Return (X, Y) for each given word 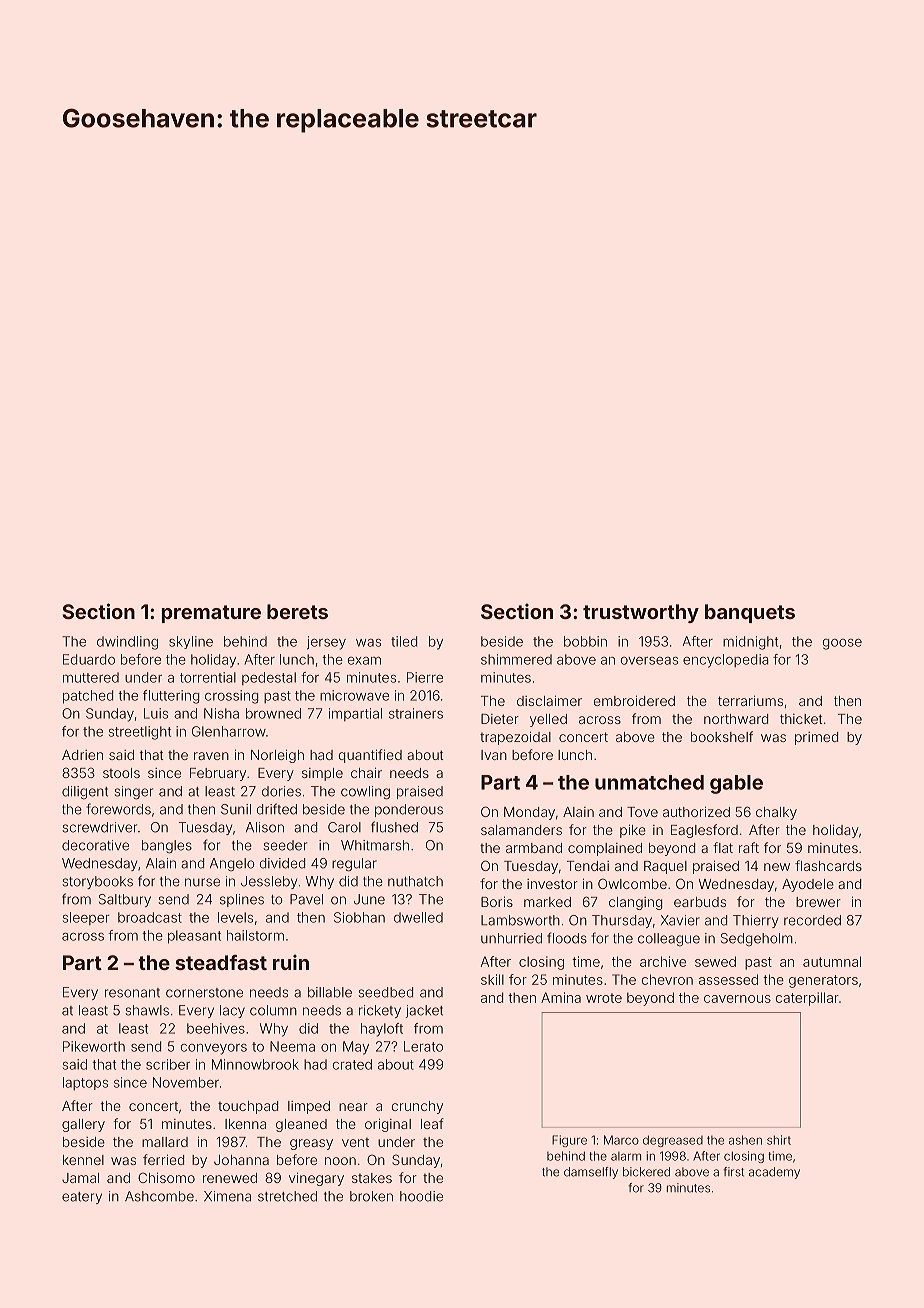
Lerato (423, 1046)
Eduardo (89, 659)
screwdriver (100, 827)
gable (736, 784)
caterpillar (807, 999)
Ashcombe (159, 1196)
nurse (202, 882)
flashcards (828, 865)
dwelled (418, 917)
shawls (147, 1010)
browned (273, 713)
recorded (812, 920)
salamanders (521, 830)
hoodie (421, 1196)
